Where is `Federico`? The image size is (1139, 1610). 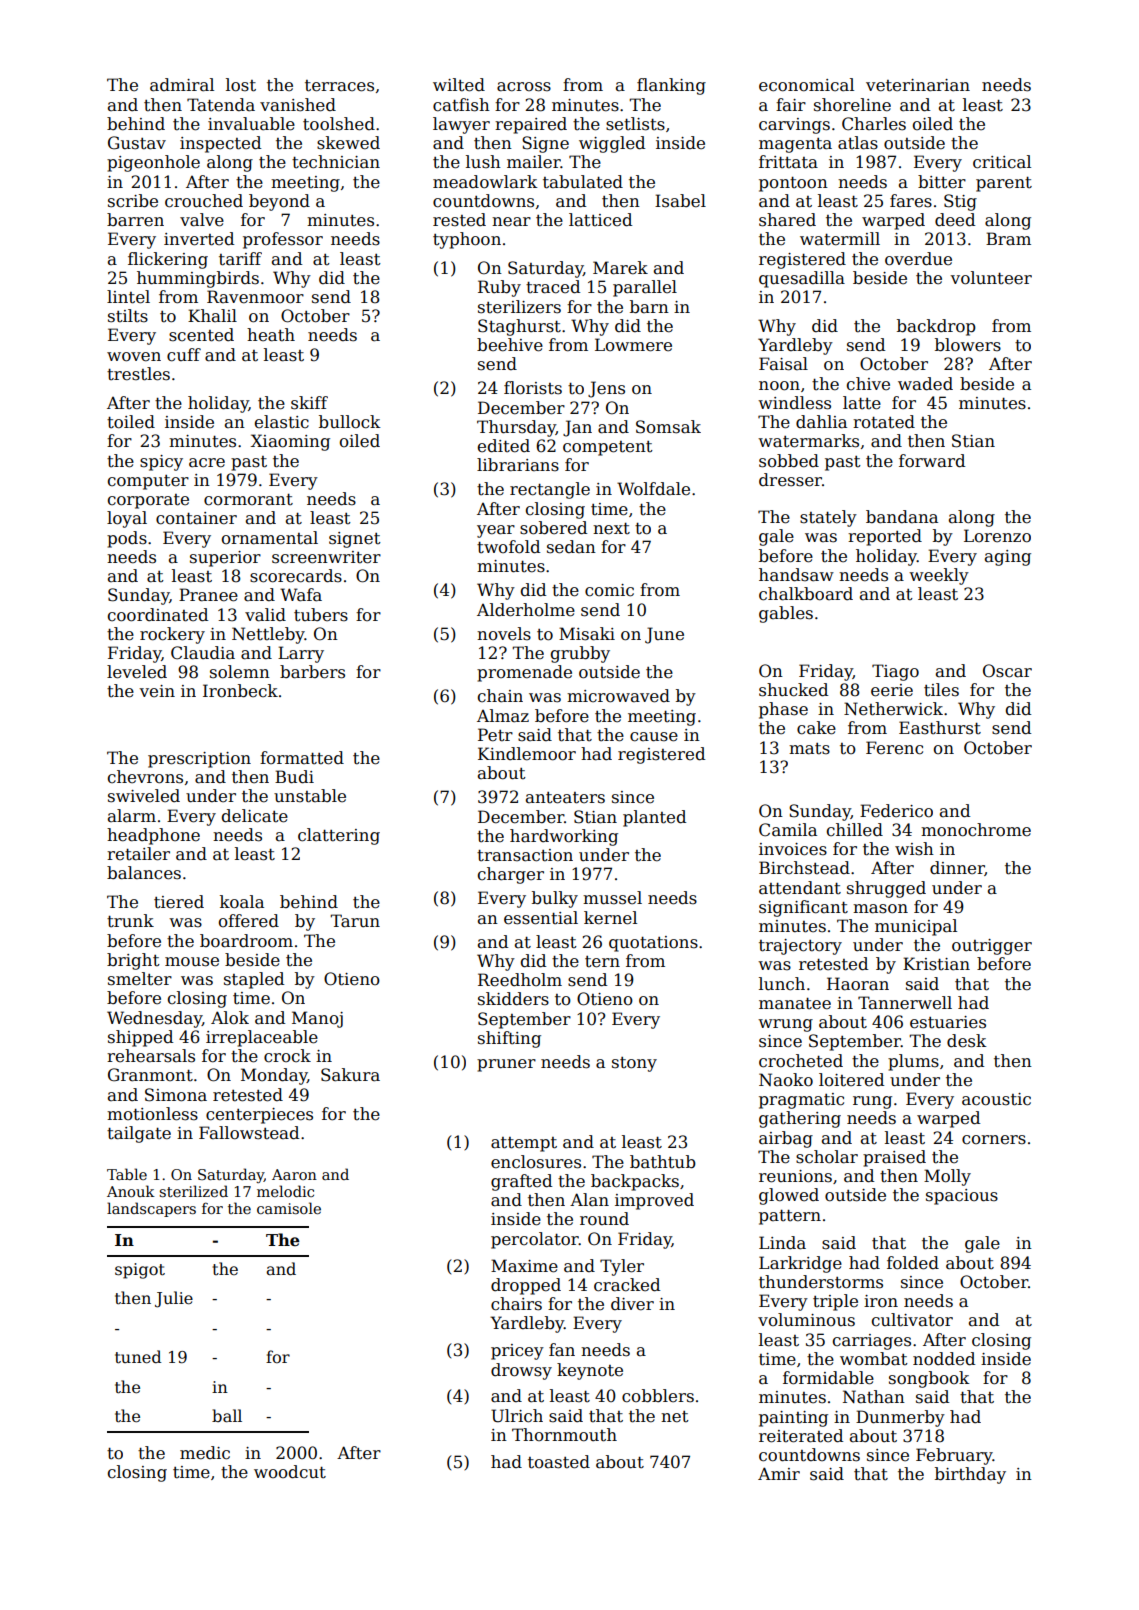 Federico is located at coordinates (896, 811).
